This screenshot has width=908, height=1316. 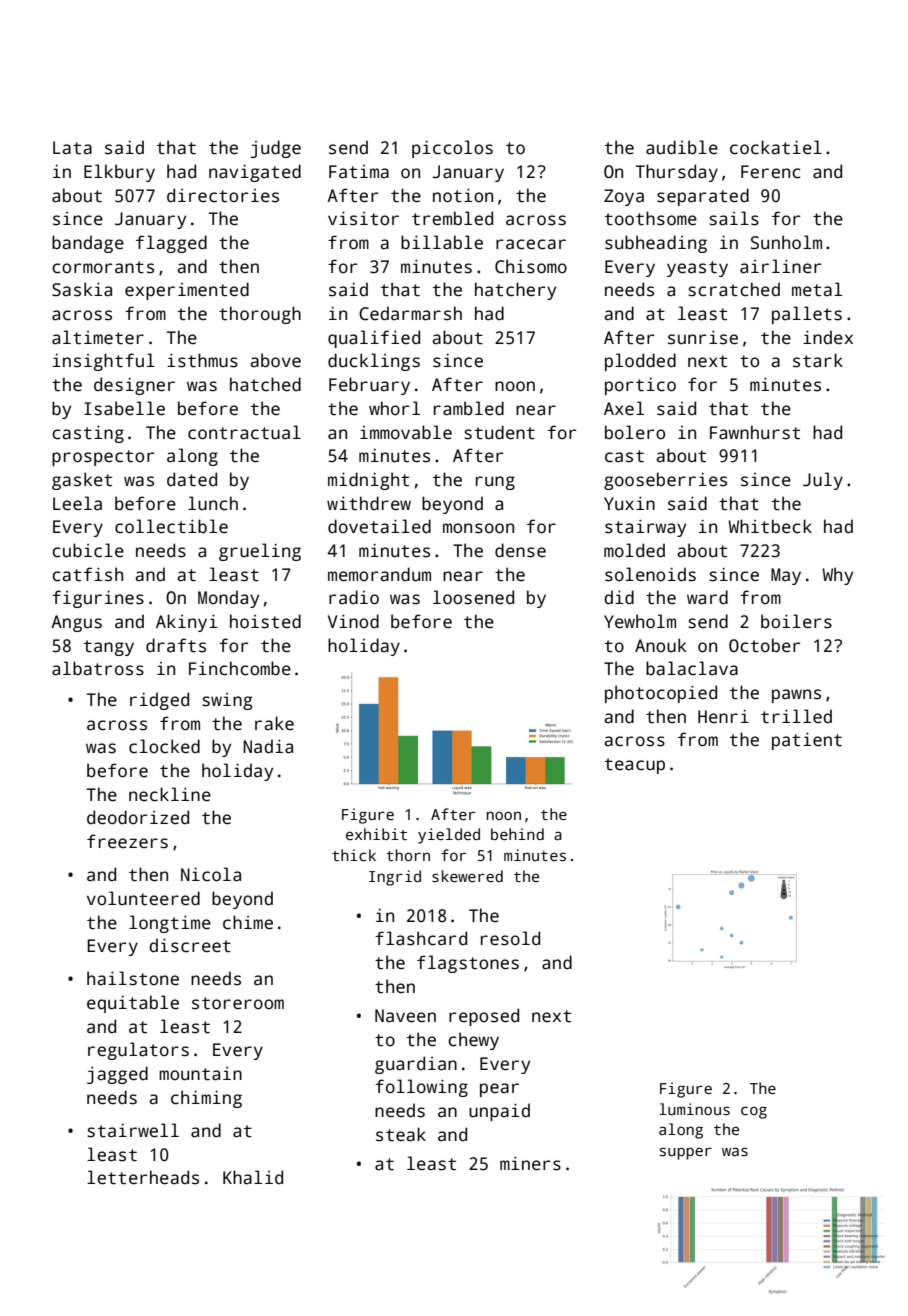 I want to click on flashcard, so click(x=421, y=938).
